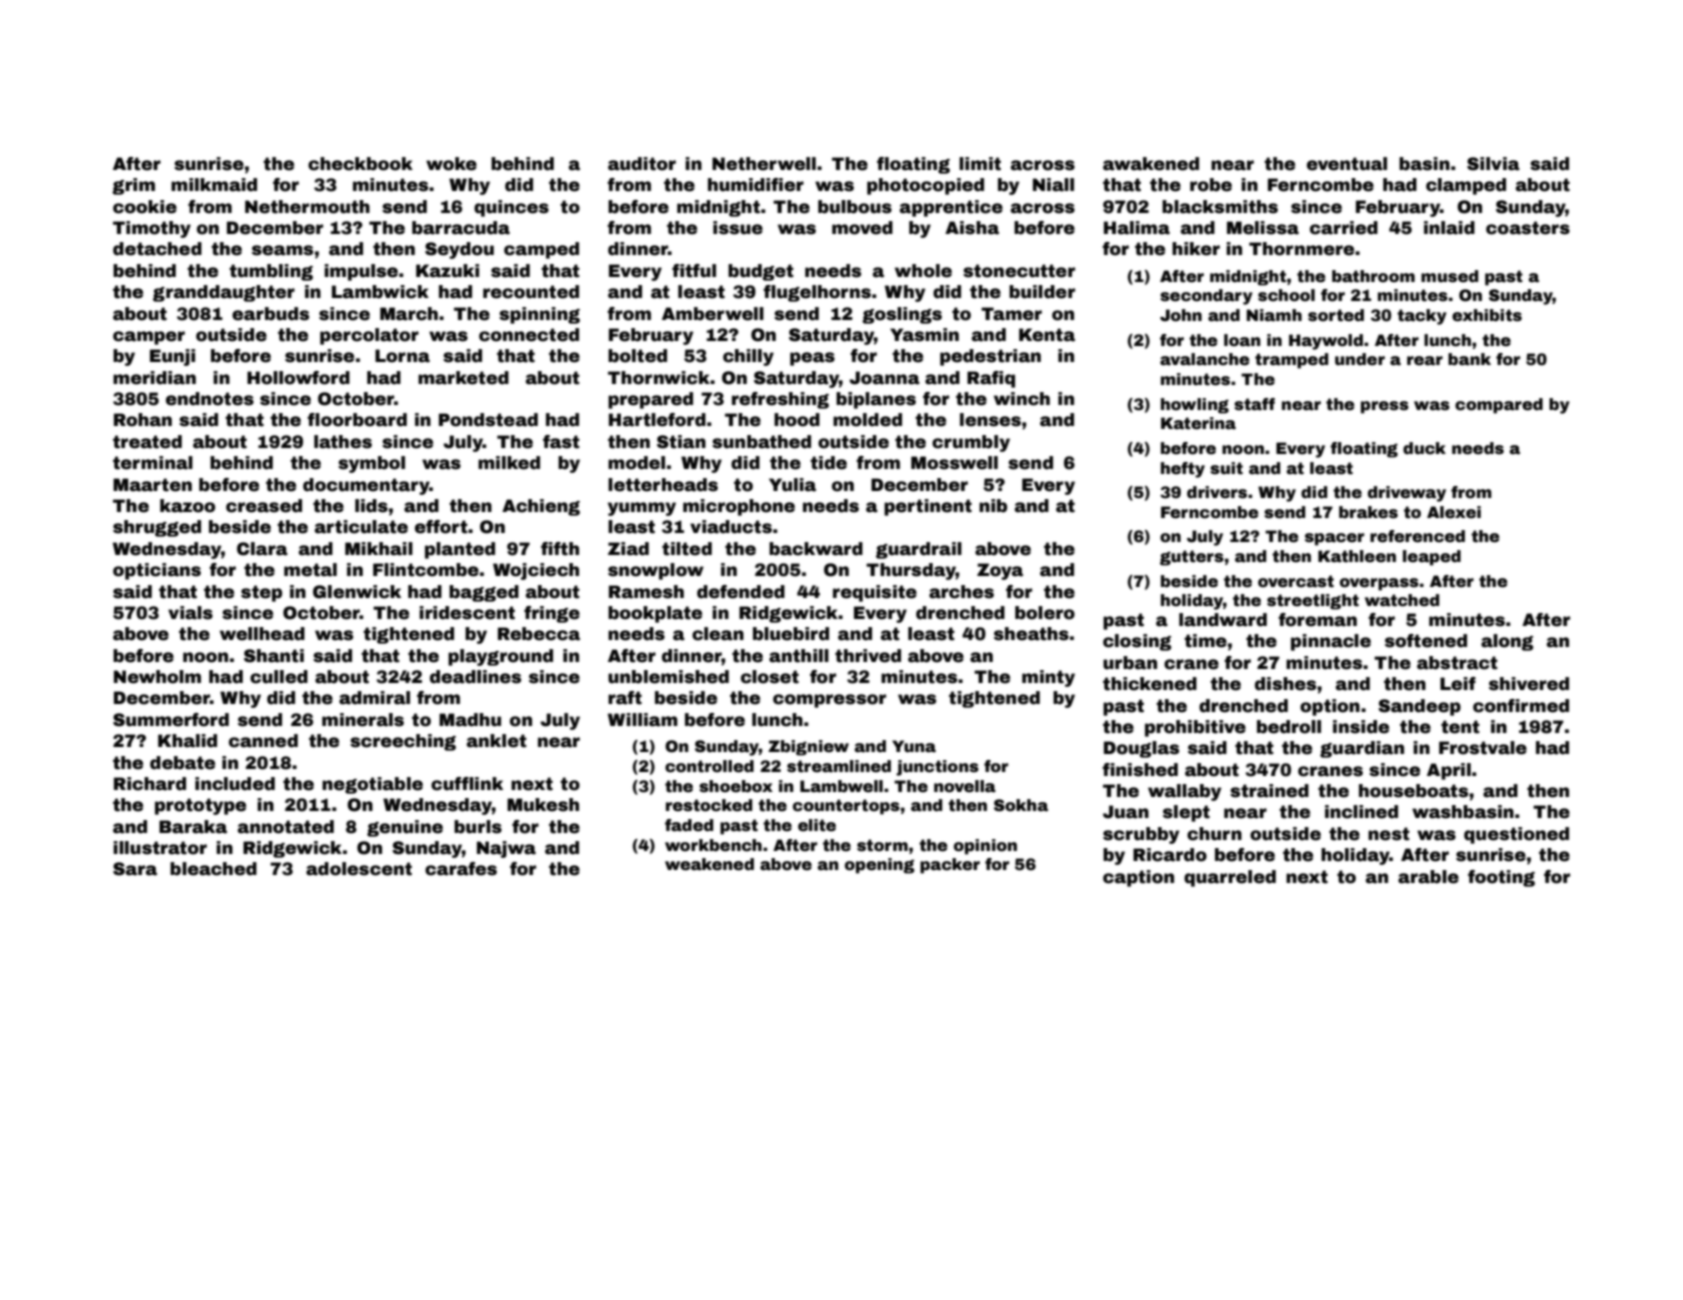 The height and width of the screenshot is (1300, 1683). What do you see at coordinates (668, 677) in the screenshot?
I see `unblemished` at bounding box center [668, 677].
